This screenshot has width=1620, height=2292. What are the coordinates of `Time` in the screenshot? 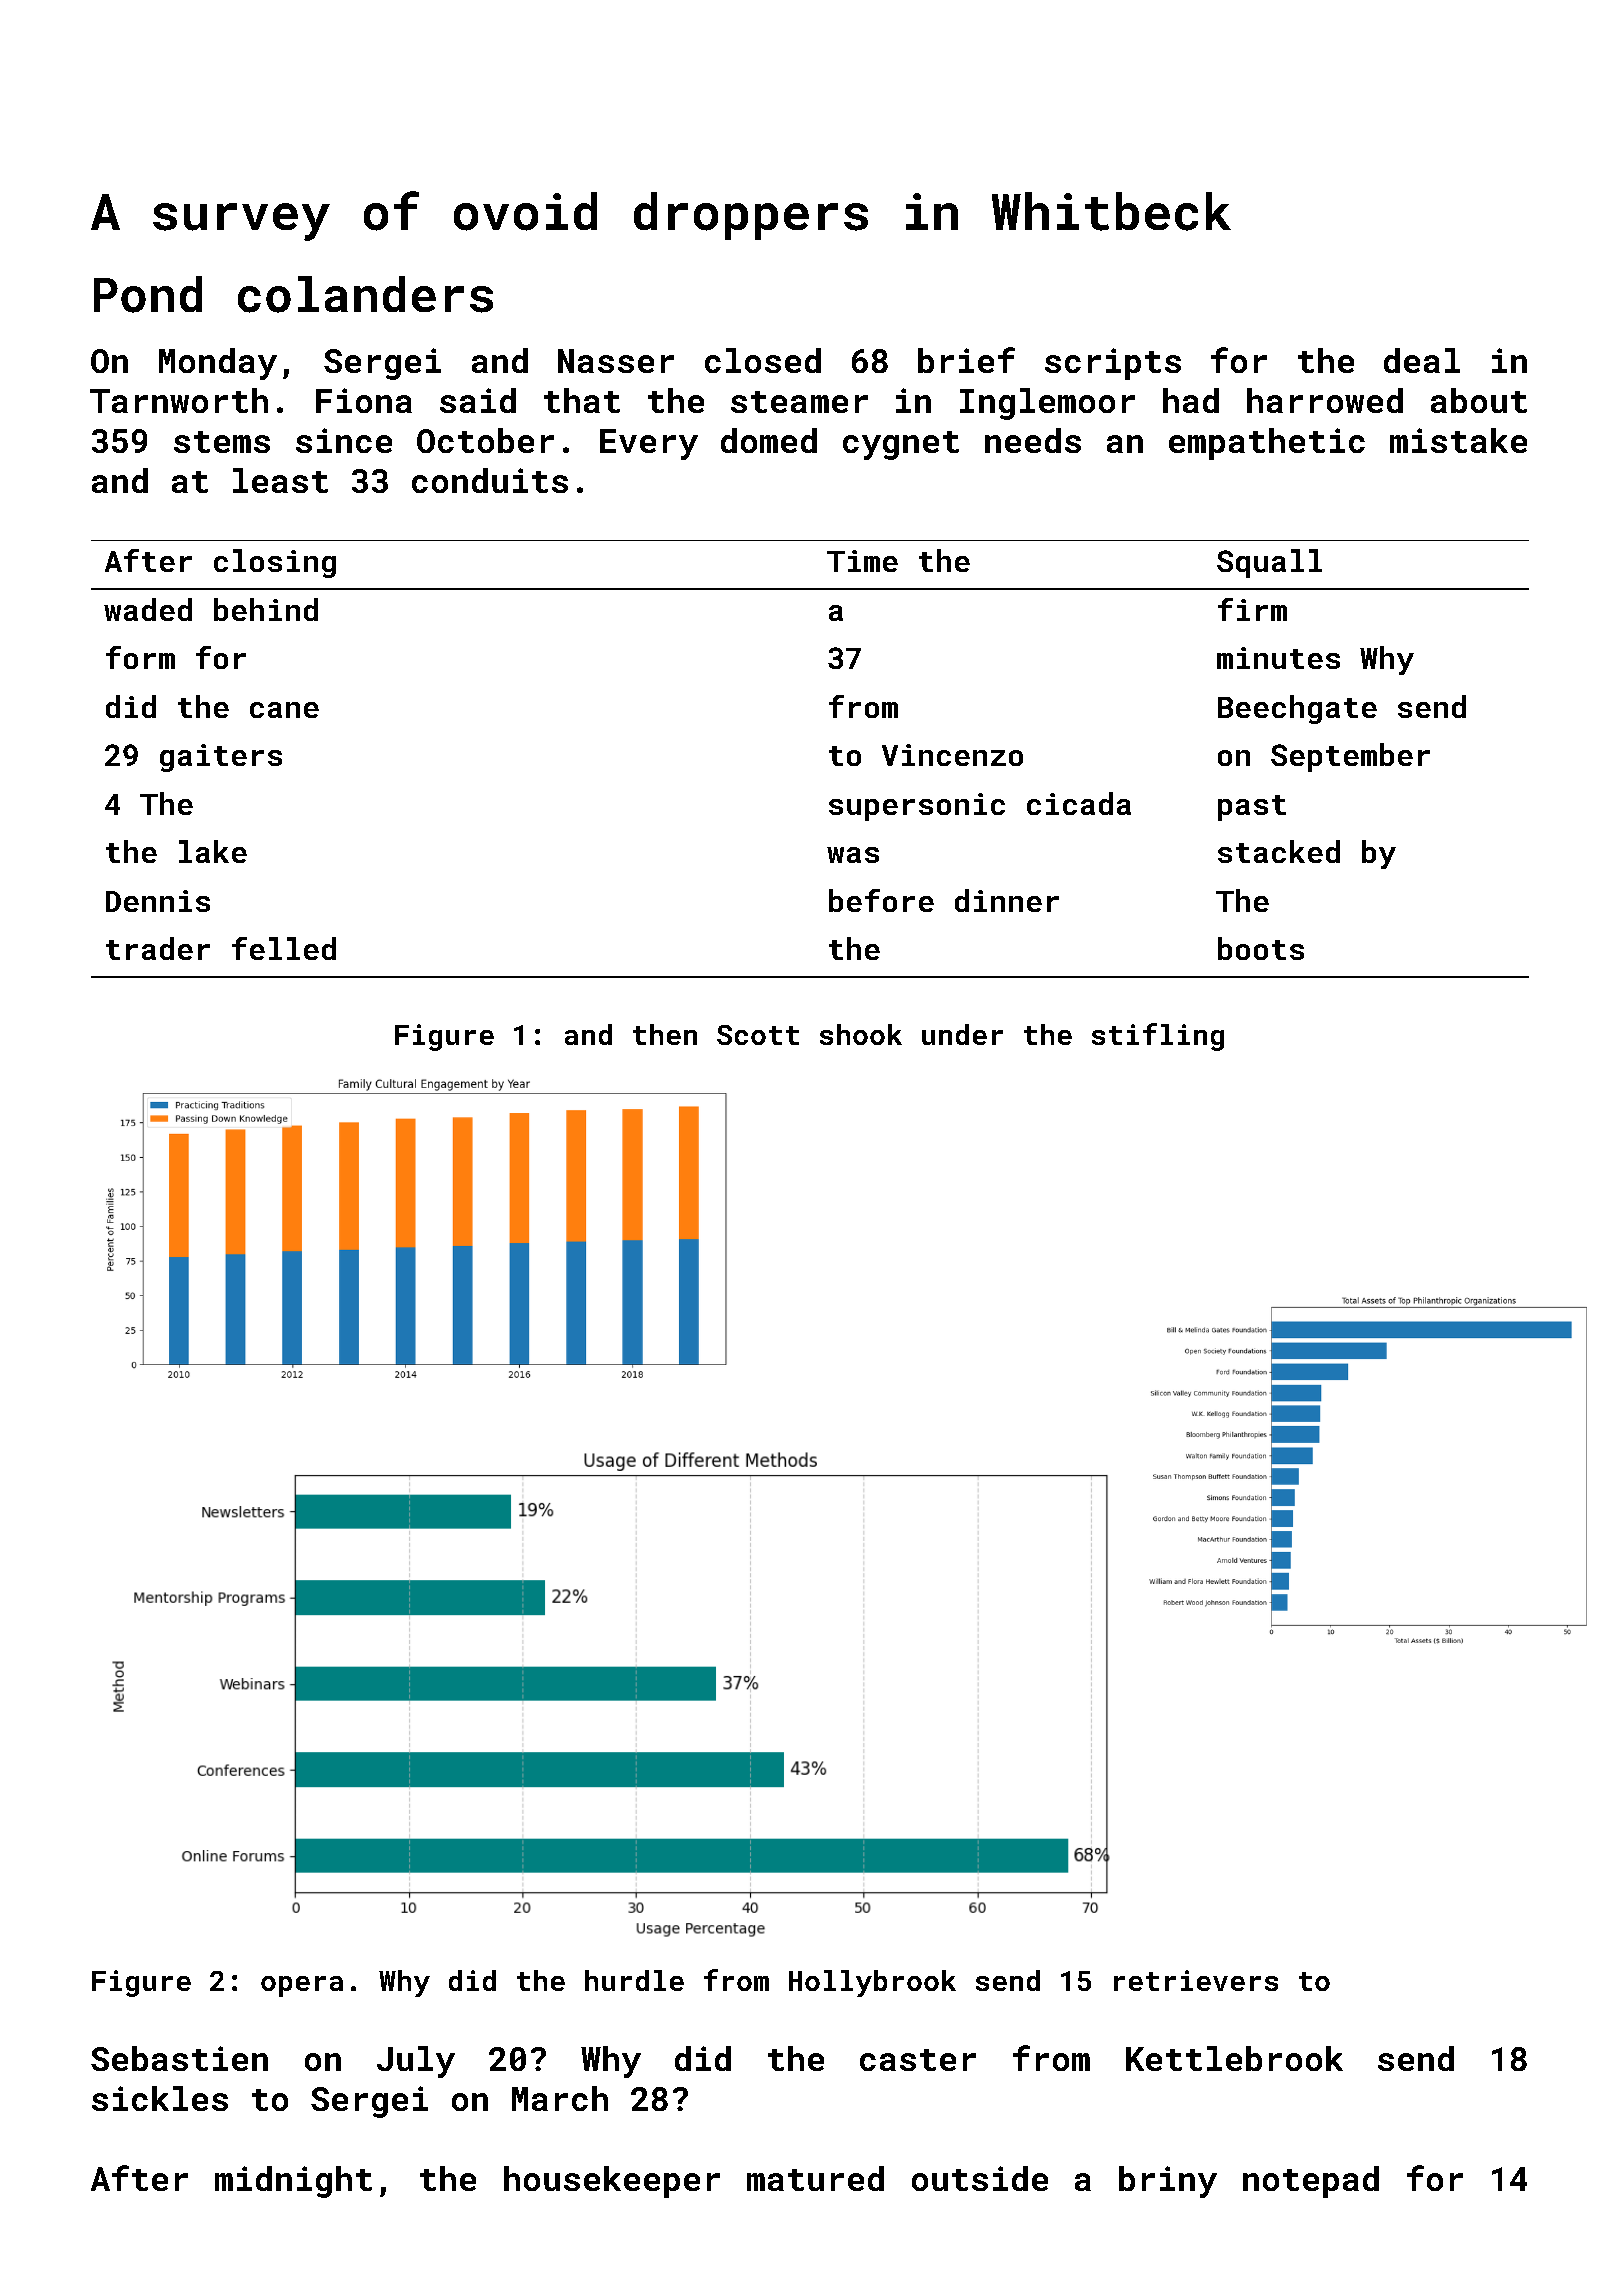 It's located at (862, 561).
